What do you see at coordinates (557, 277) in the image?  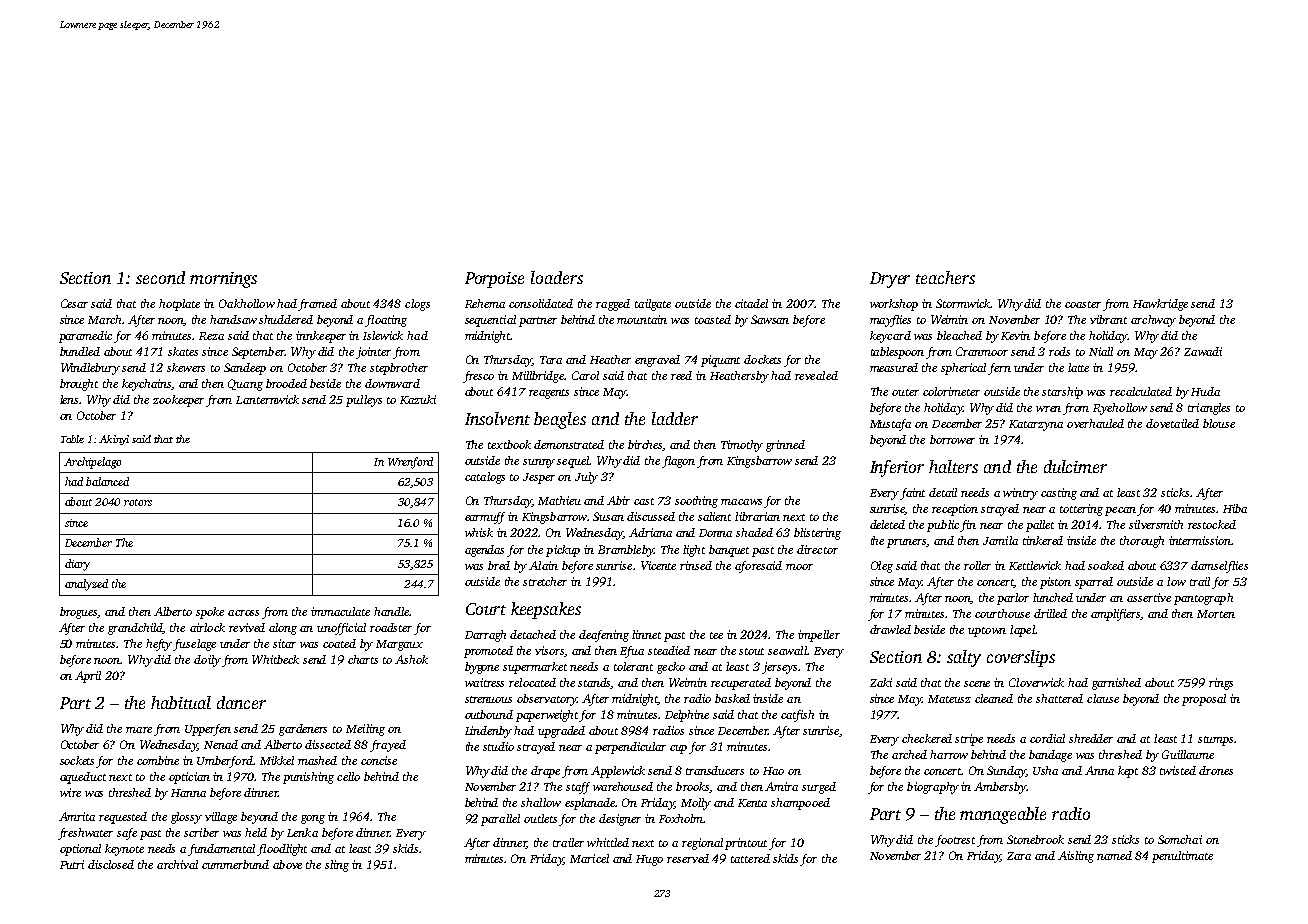 I see `loaders` at bounding box center [557, 277].
